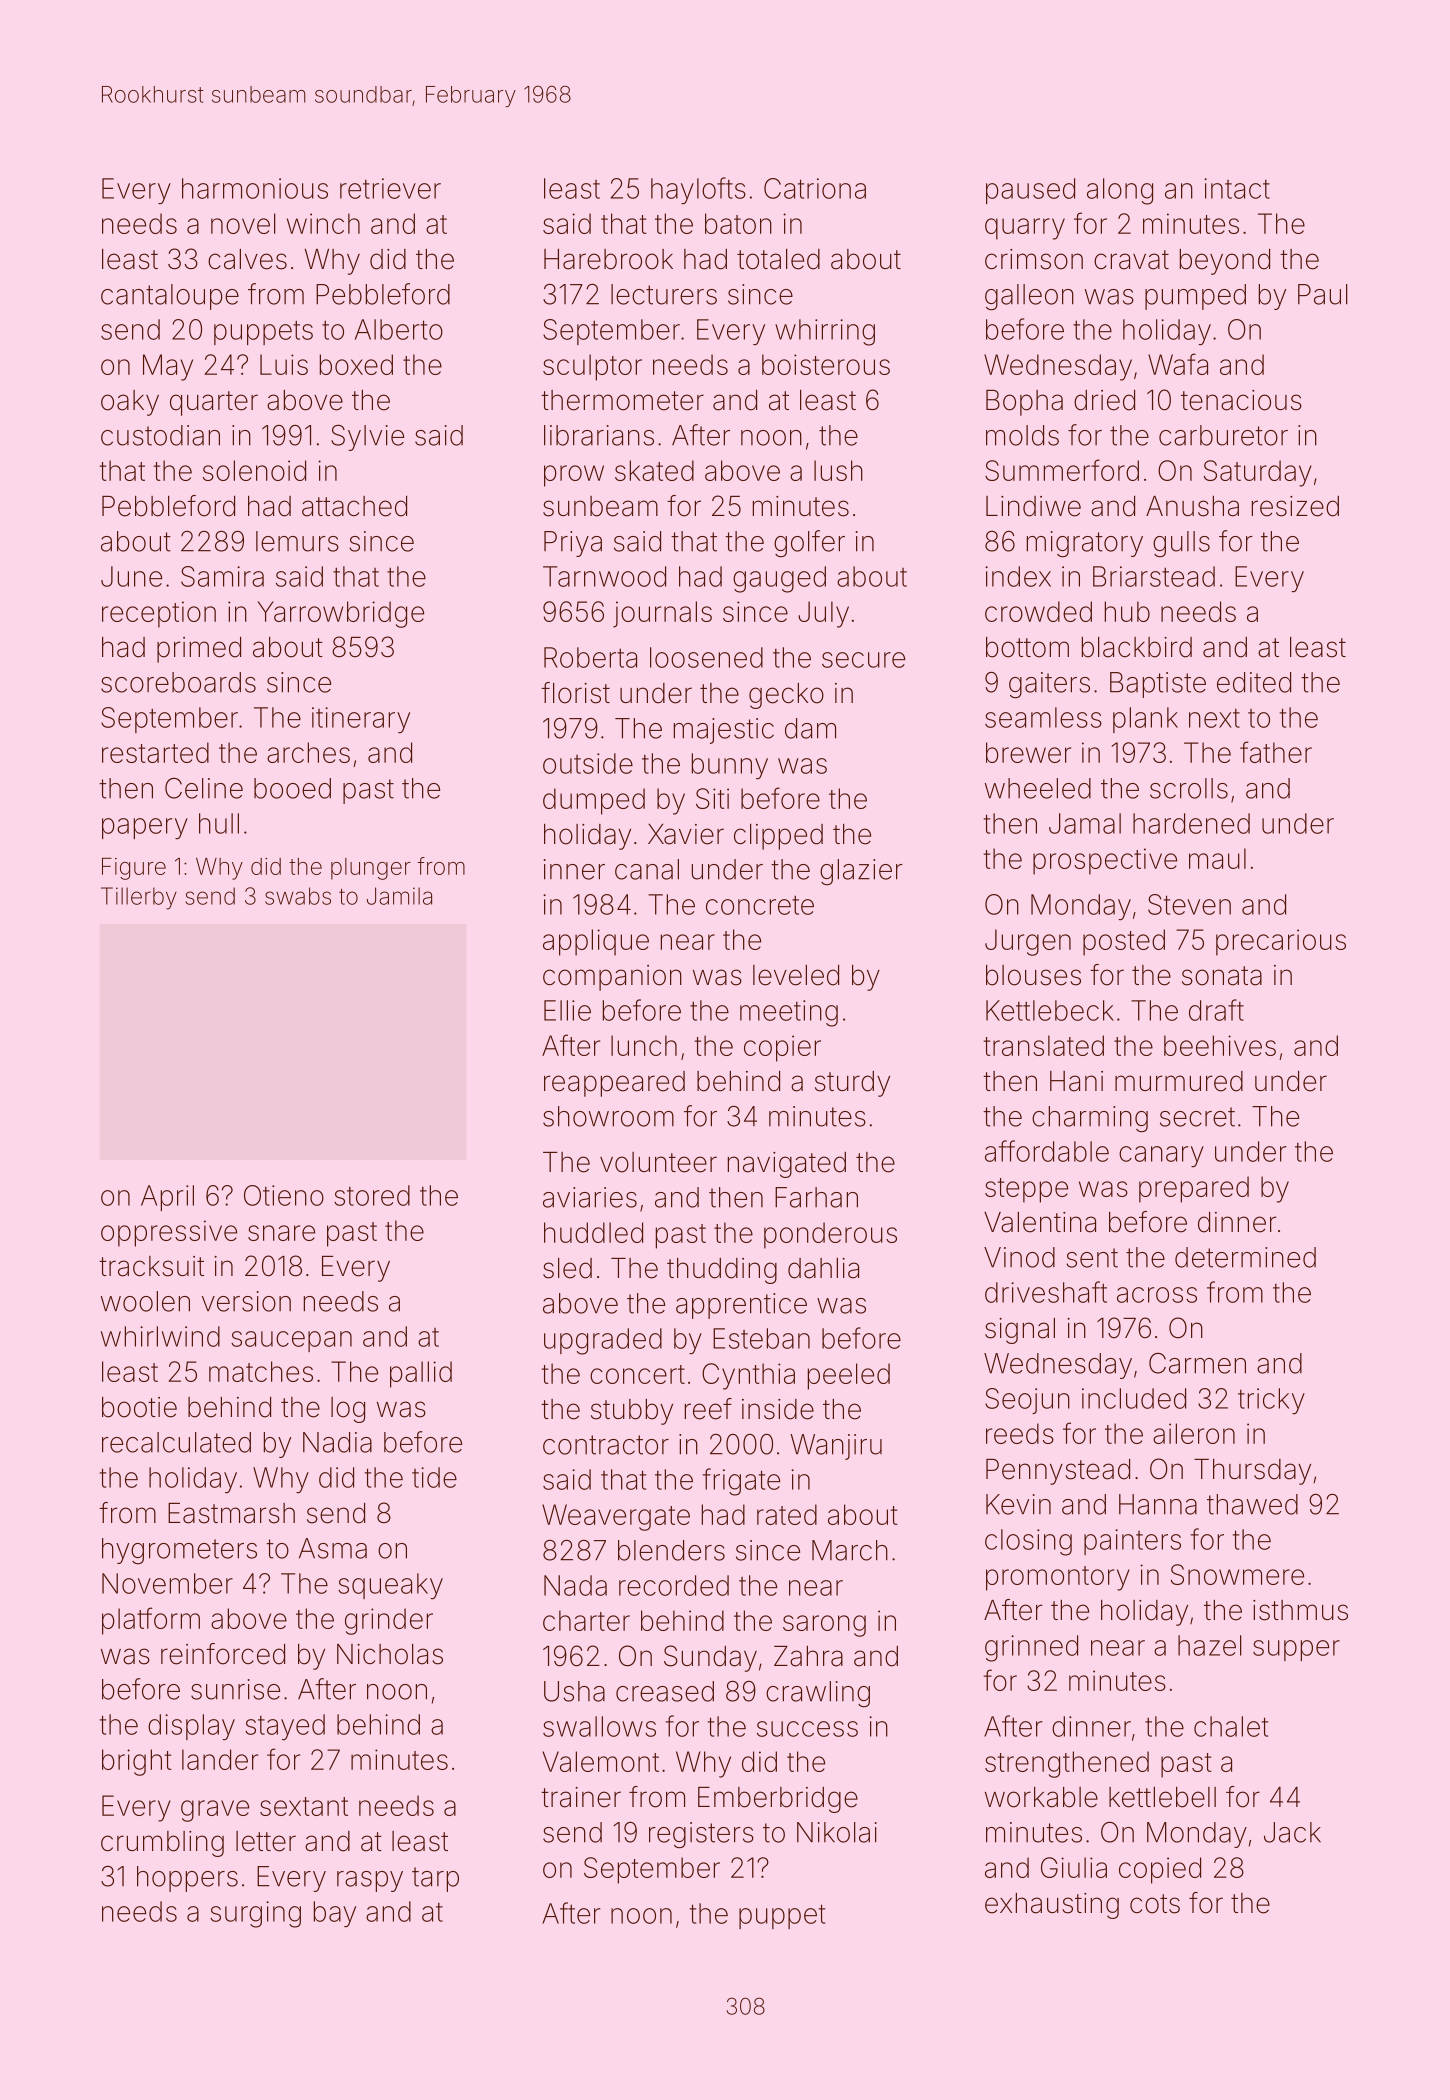 The image size is (1450, 2100). Describe the element at coordinates (1160, 1870) in the document. I see `copied` at that location.
